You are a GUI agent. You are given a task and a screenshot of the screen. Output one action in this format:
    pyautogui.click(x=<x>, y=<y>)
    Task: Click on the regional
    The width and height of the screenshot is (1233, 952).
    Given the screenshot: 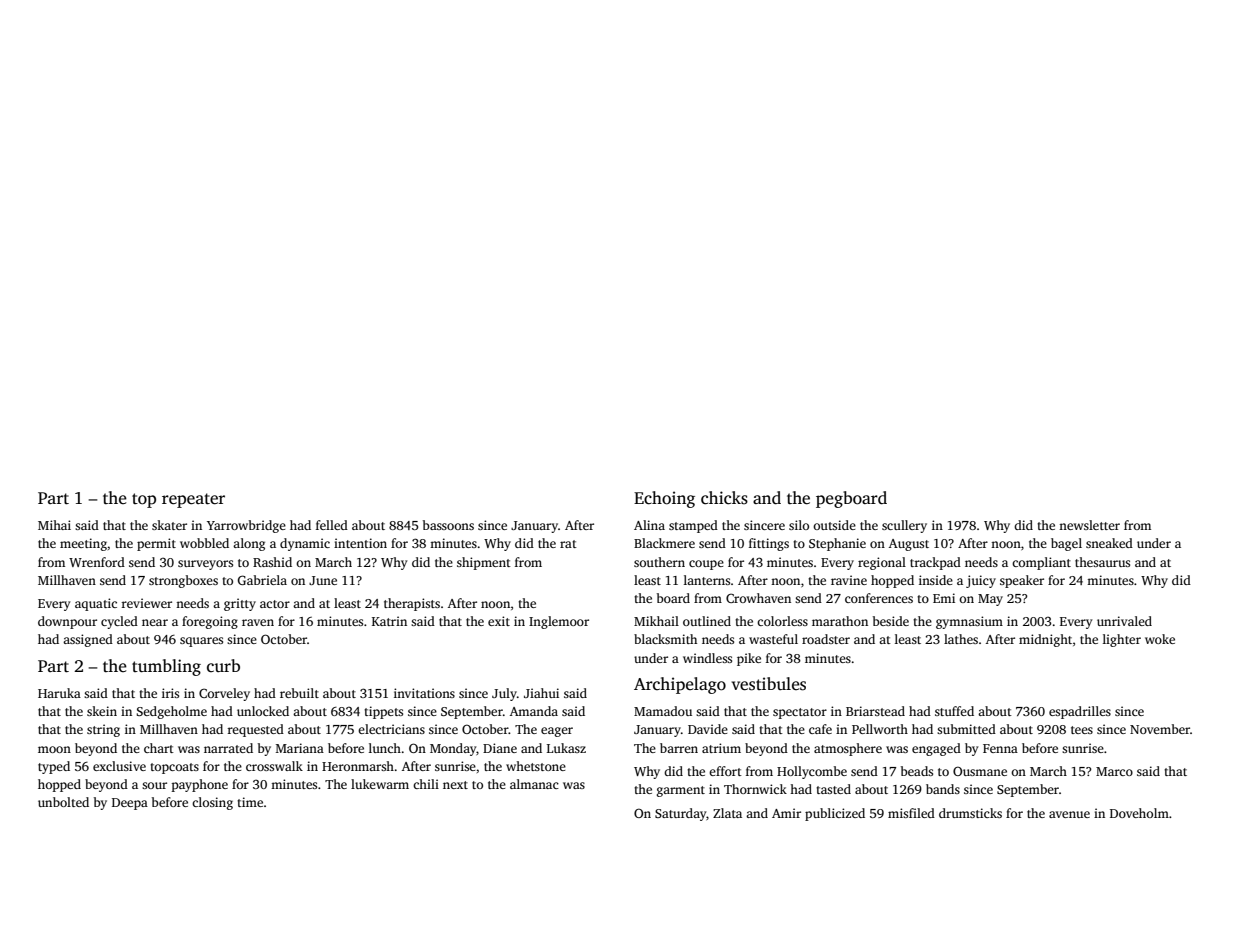 What is the action you would take?
    pyautogui.click(x=882, y=563)
